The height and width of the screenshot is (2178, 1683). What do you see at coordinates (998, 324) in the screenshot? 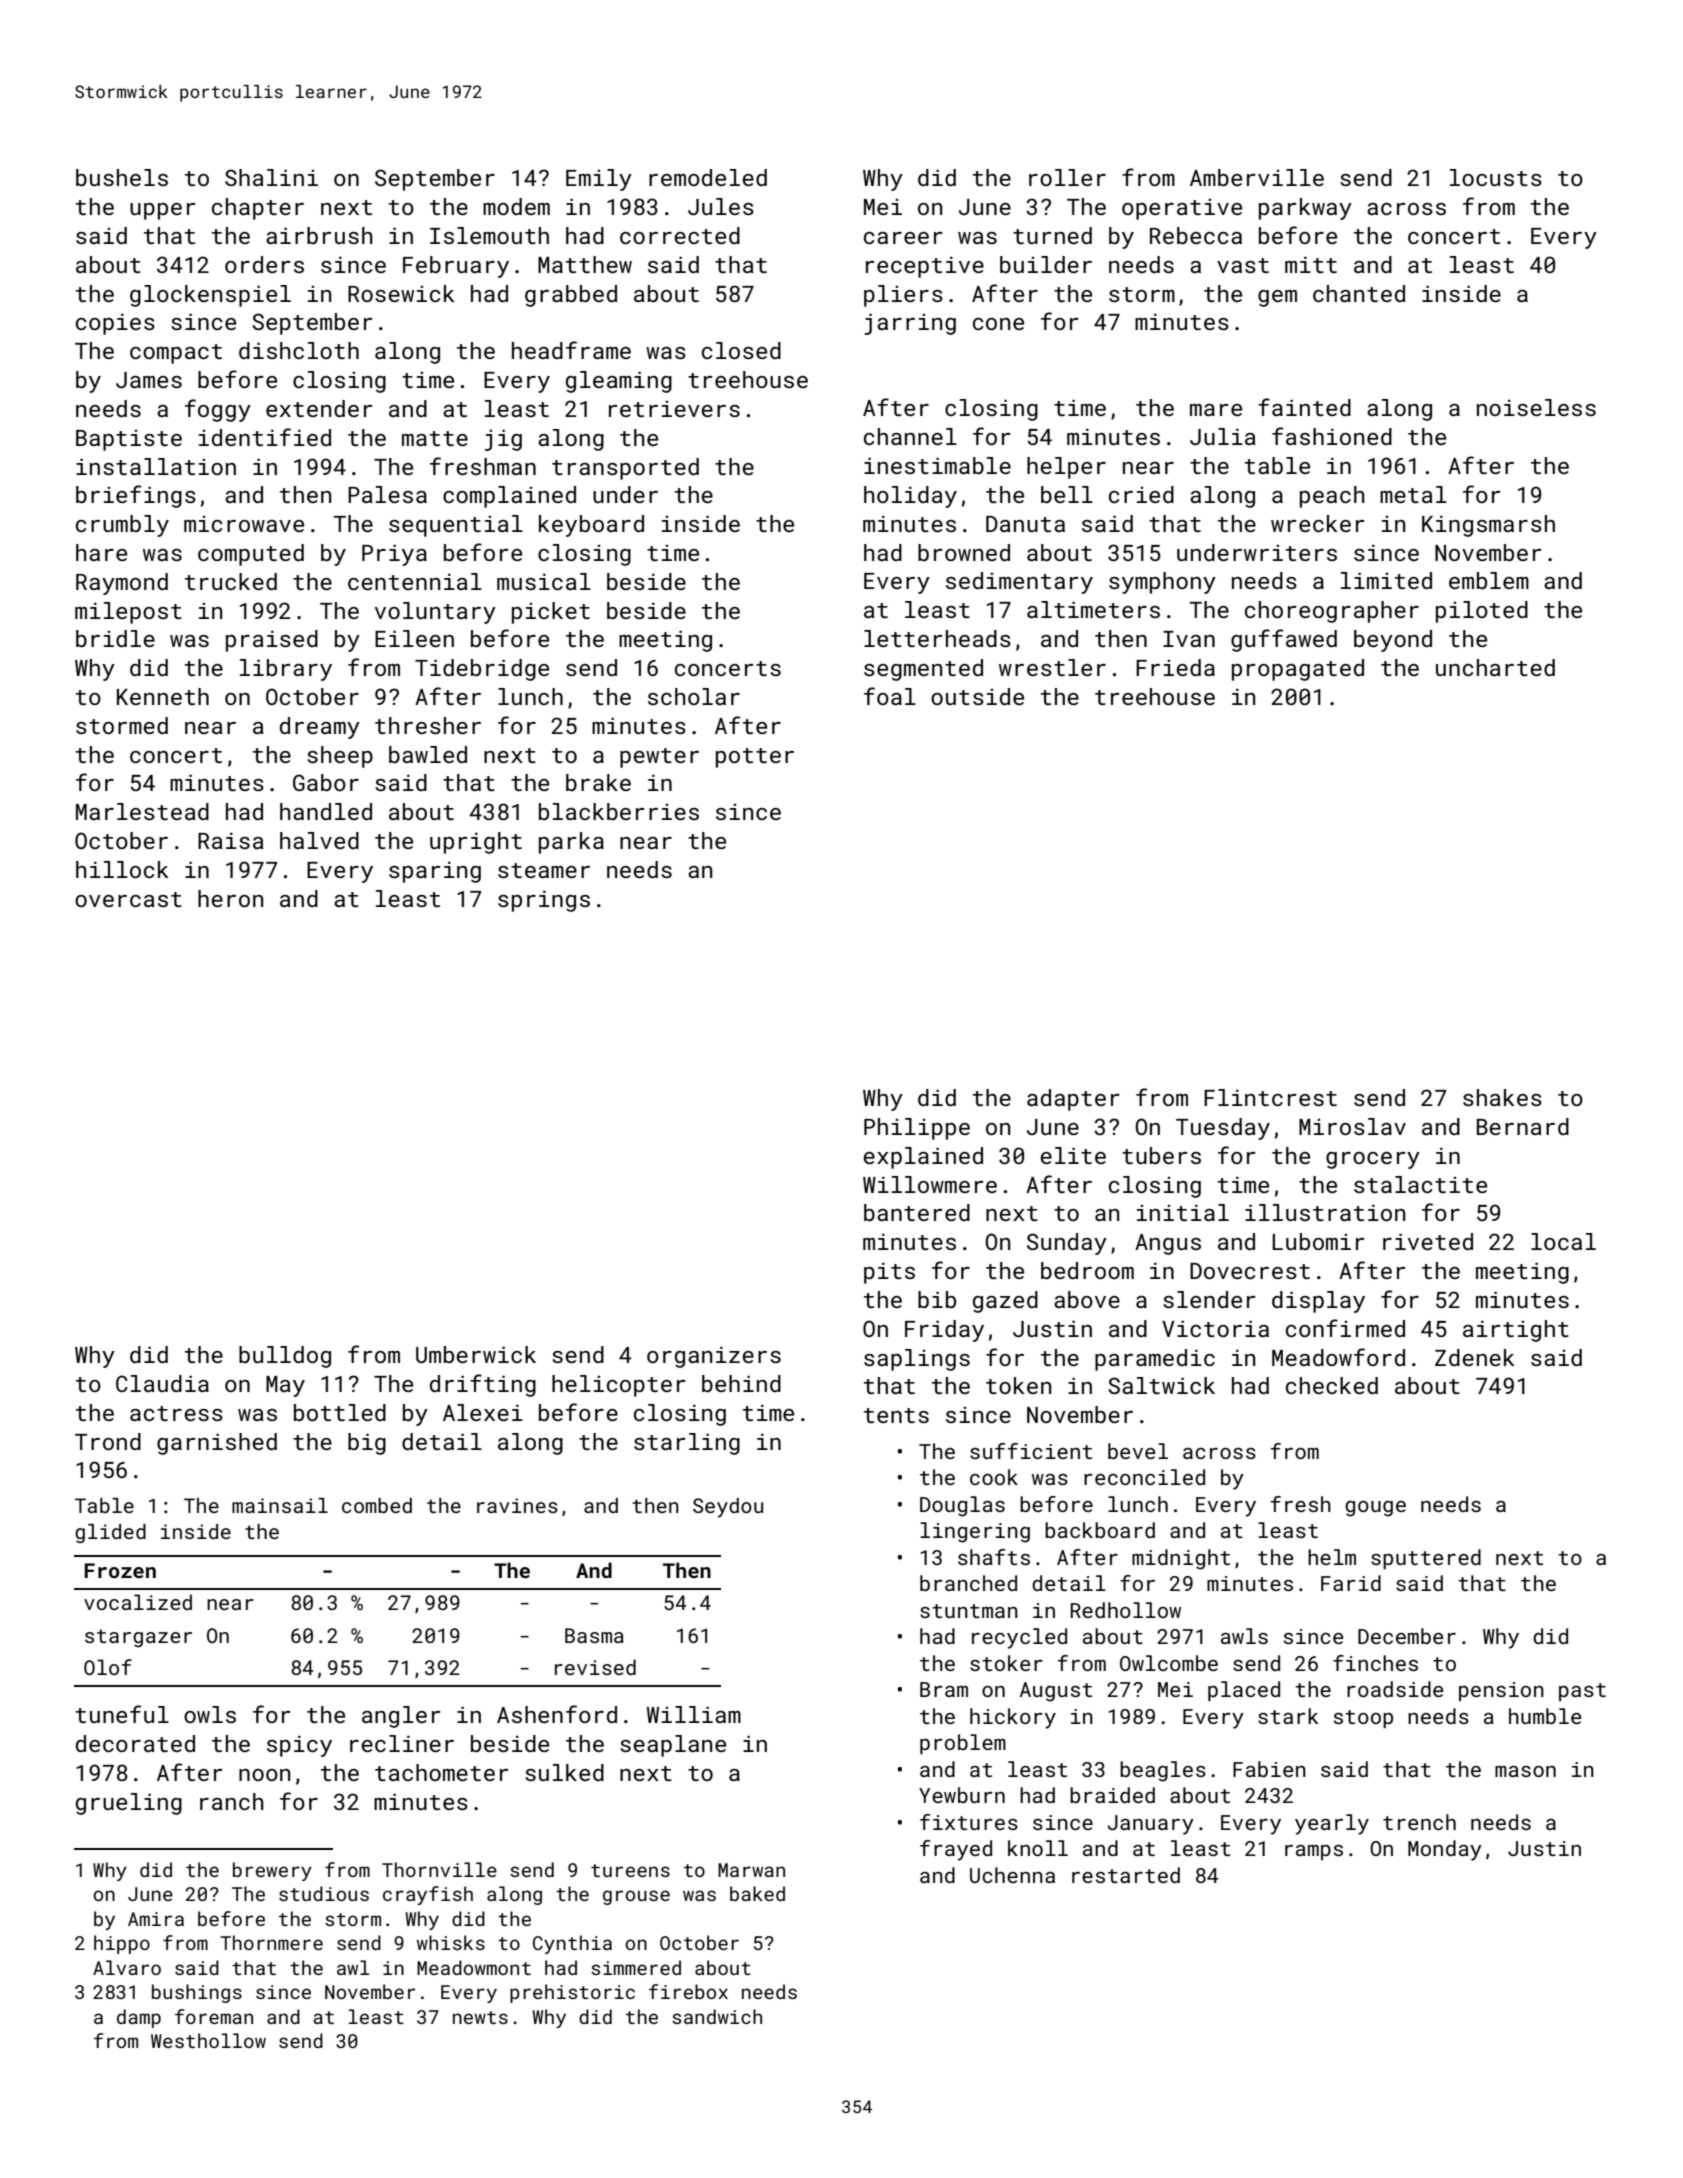
I see `cone` at bounding box center [998, 324].
